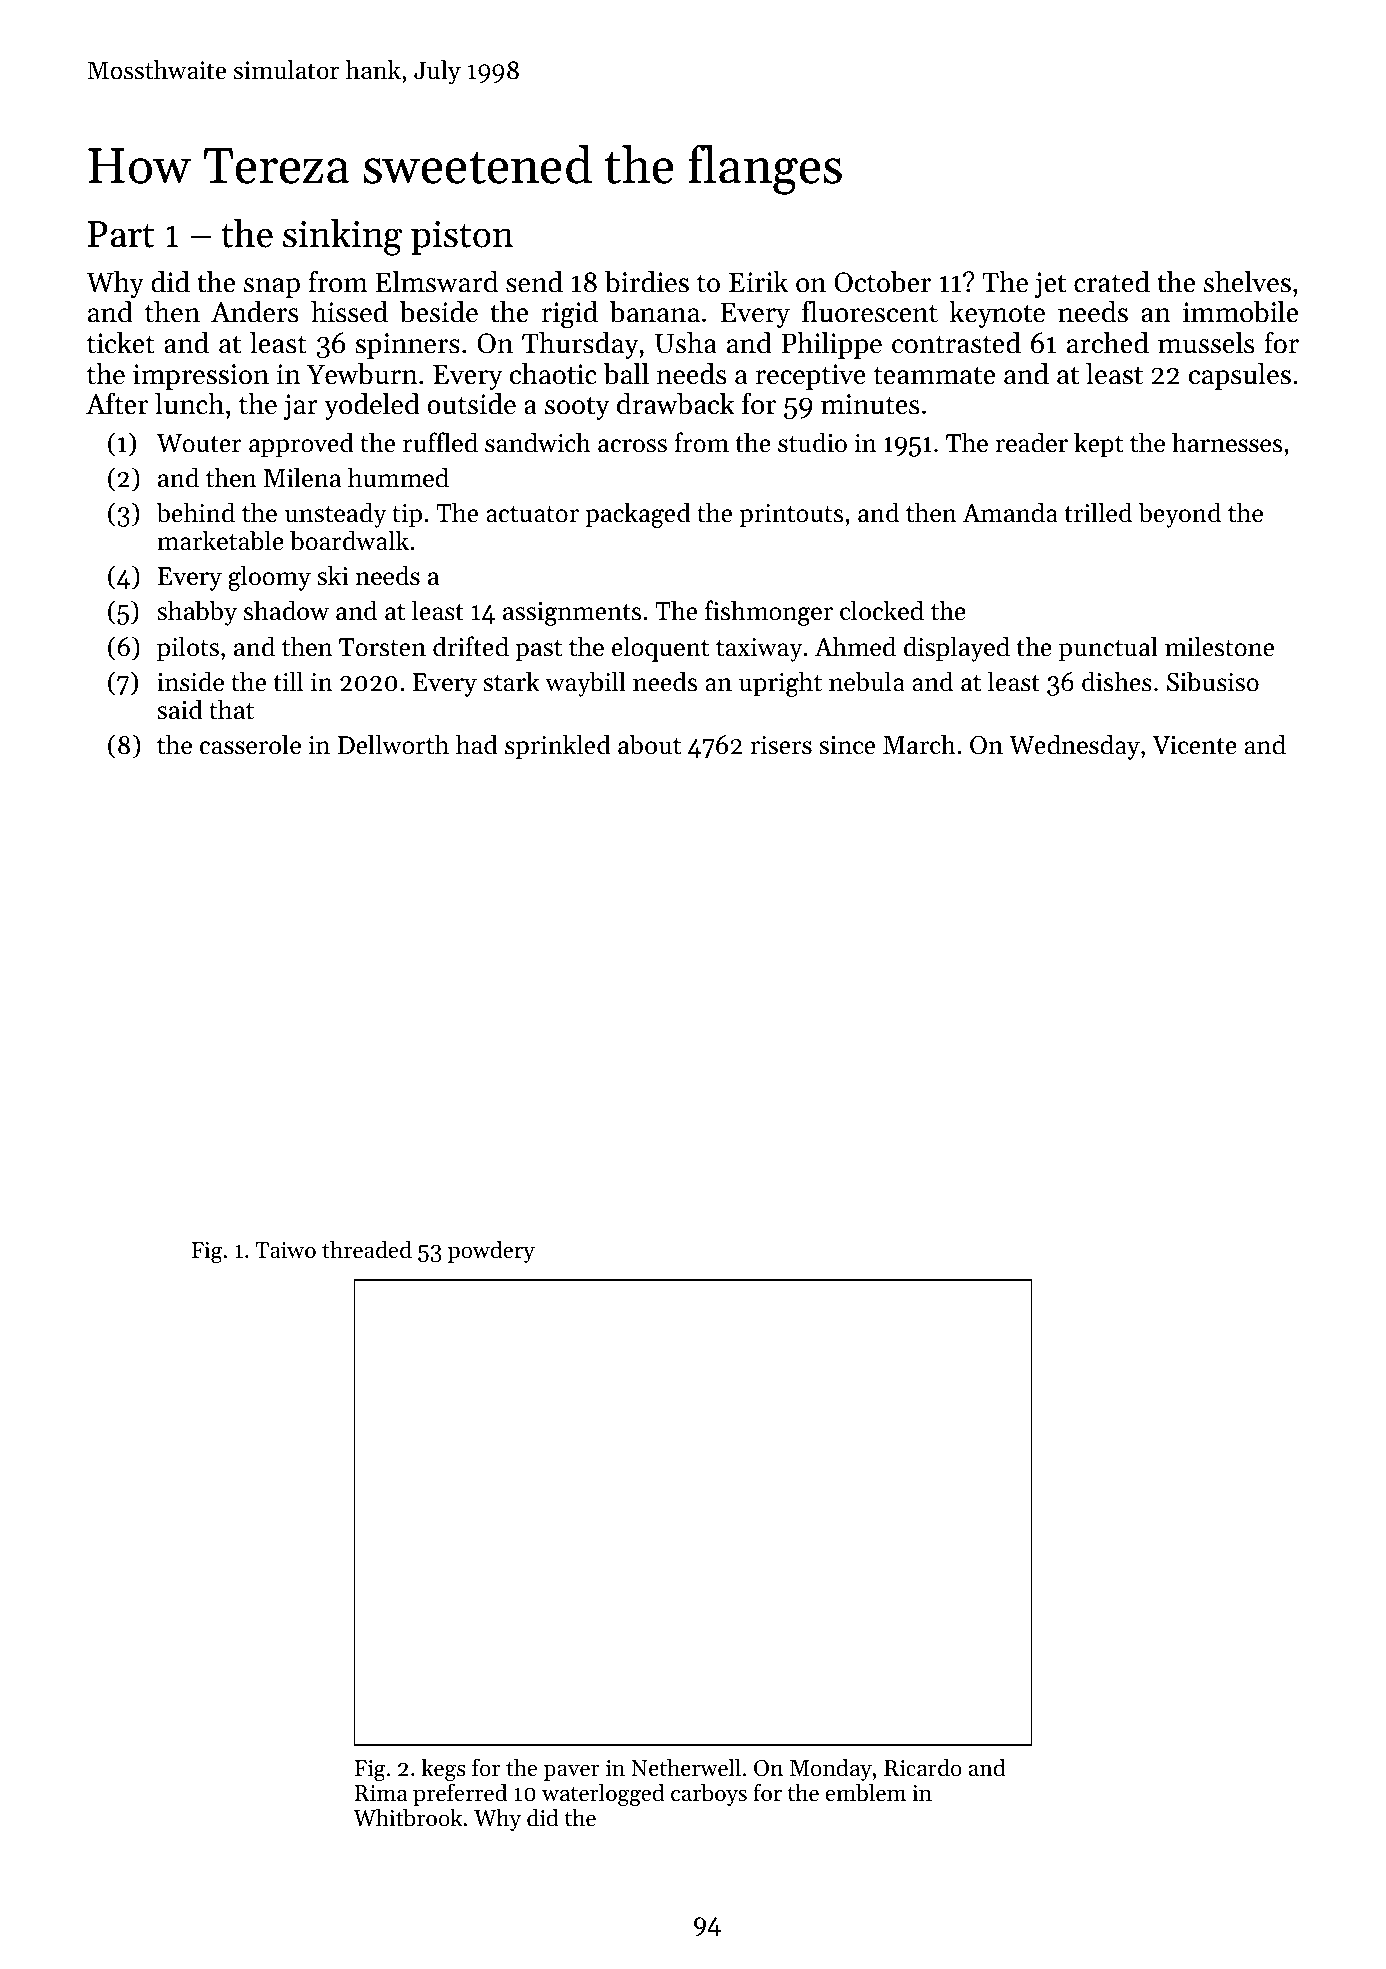  I want to click on powdery, so click(491, 1251).
